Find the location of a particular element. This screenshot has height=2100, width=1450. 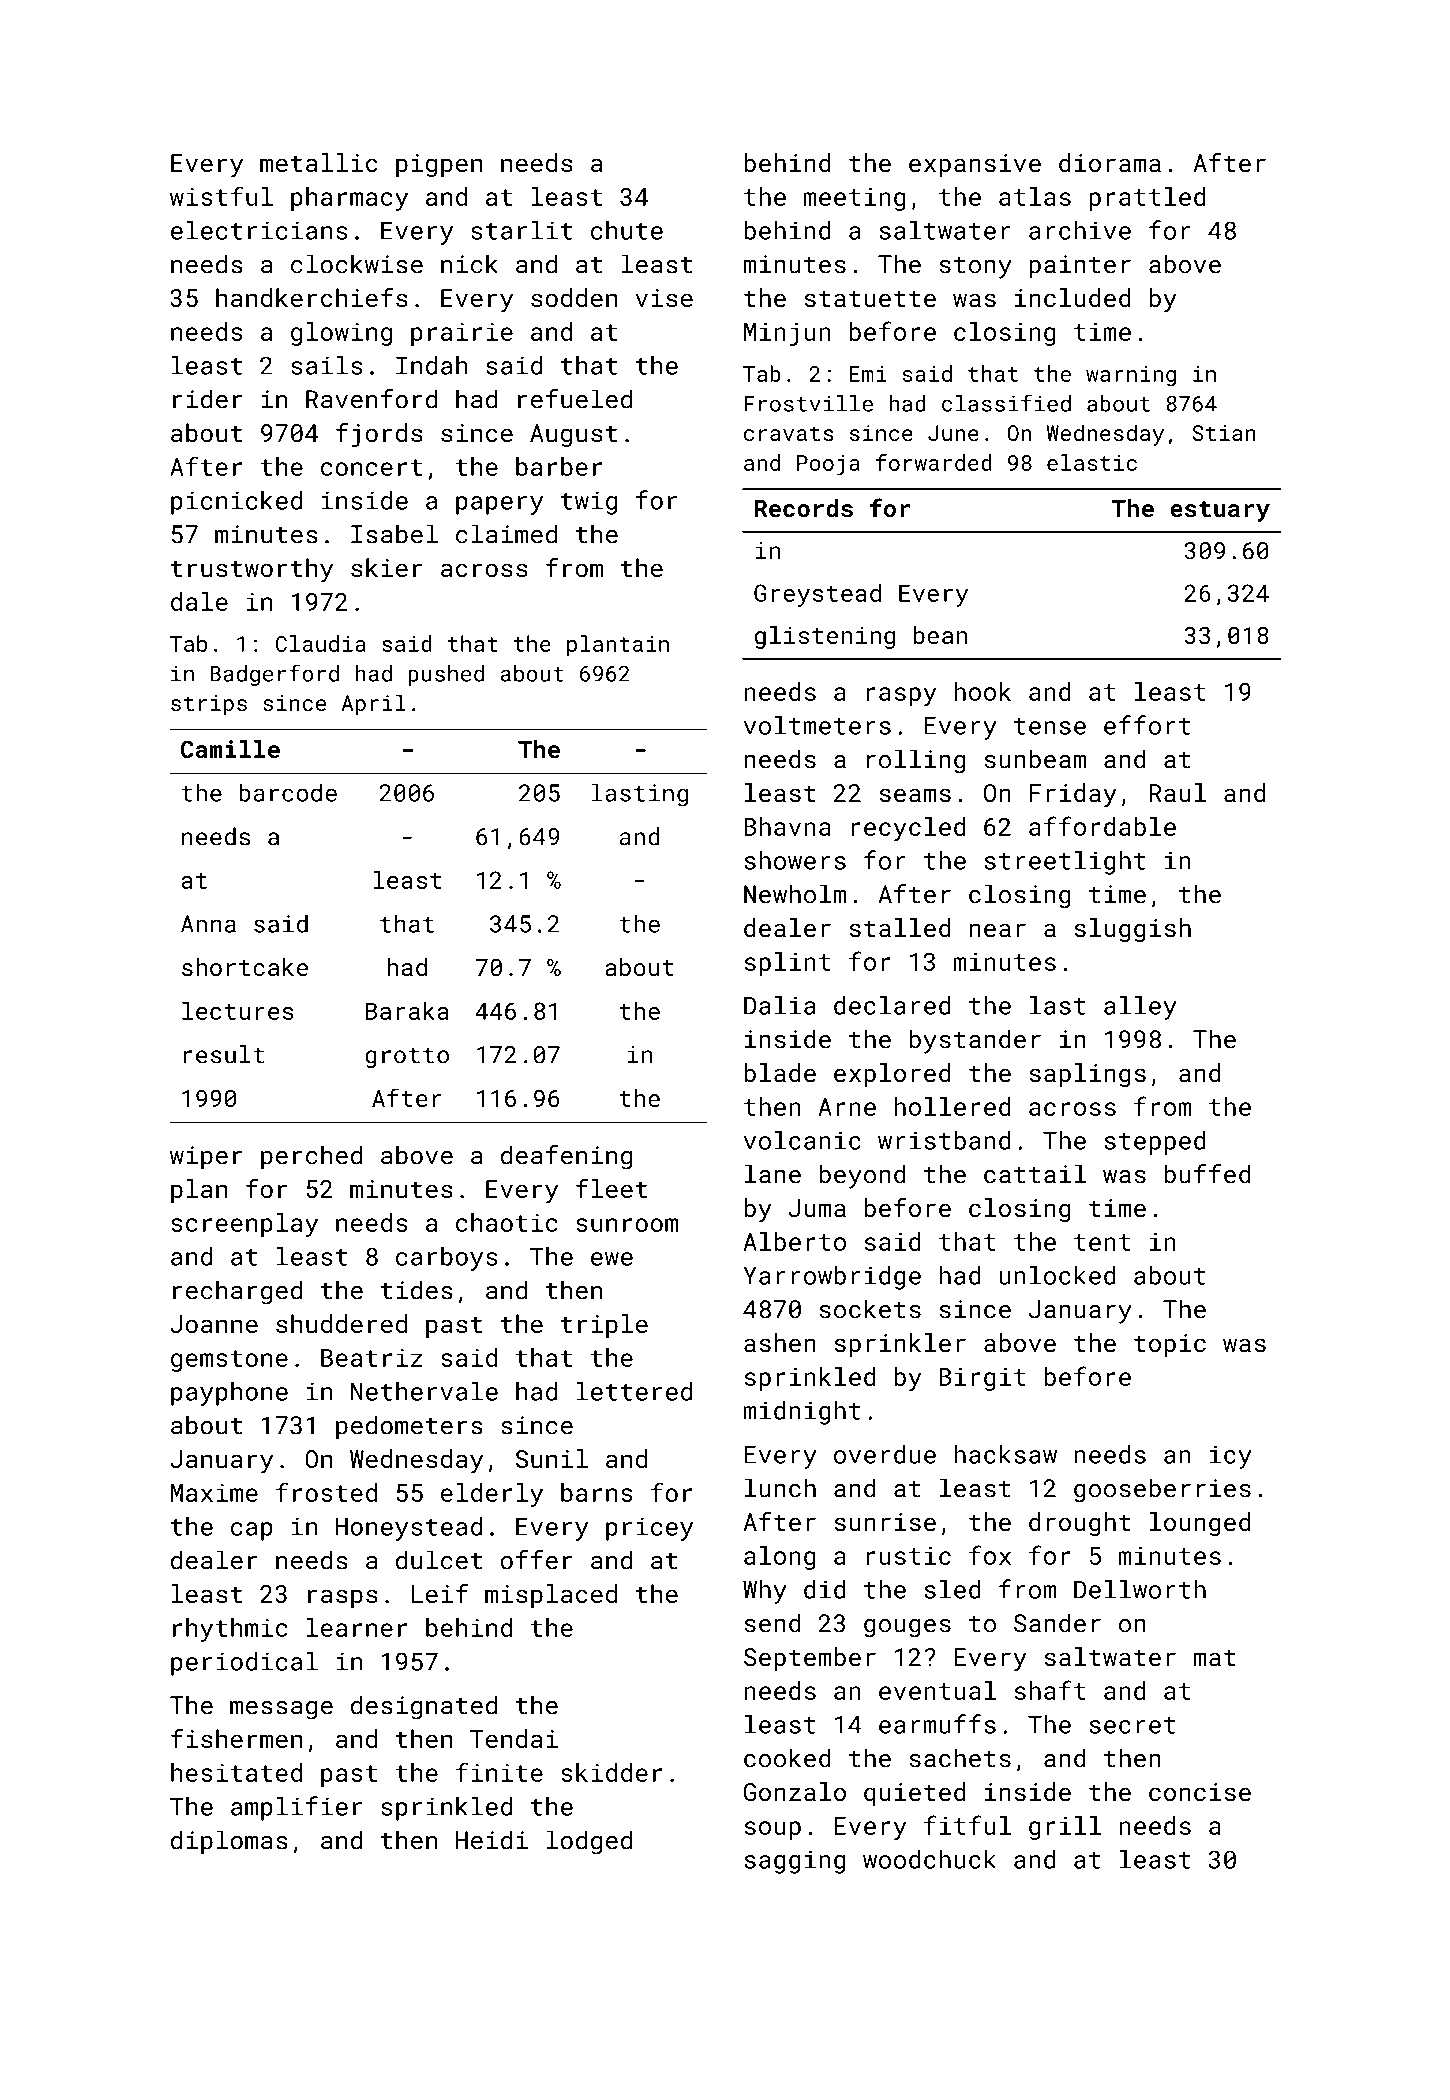

result is located at coordinates (224, 1054).
